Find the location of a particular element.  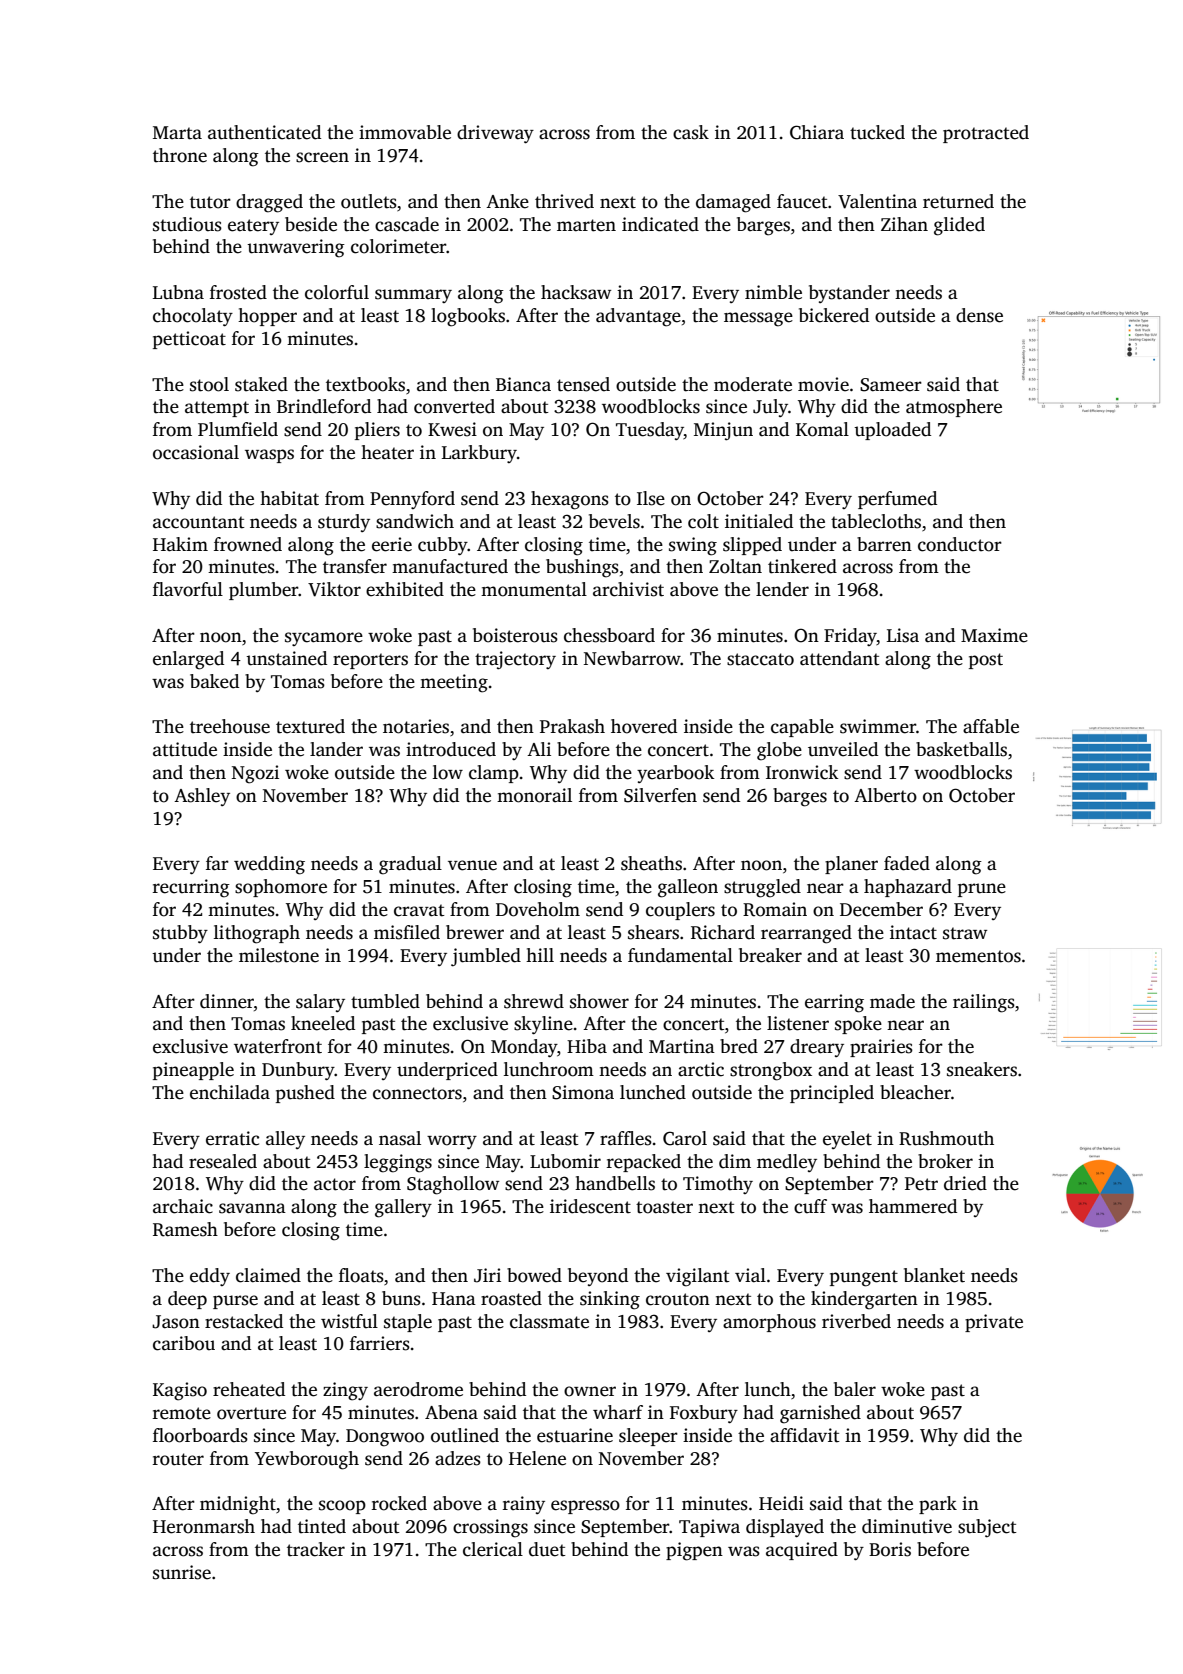

Staghollow is located at coordinates (453, 1185).
